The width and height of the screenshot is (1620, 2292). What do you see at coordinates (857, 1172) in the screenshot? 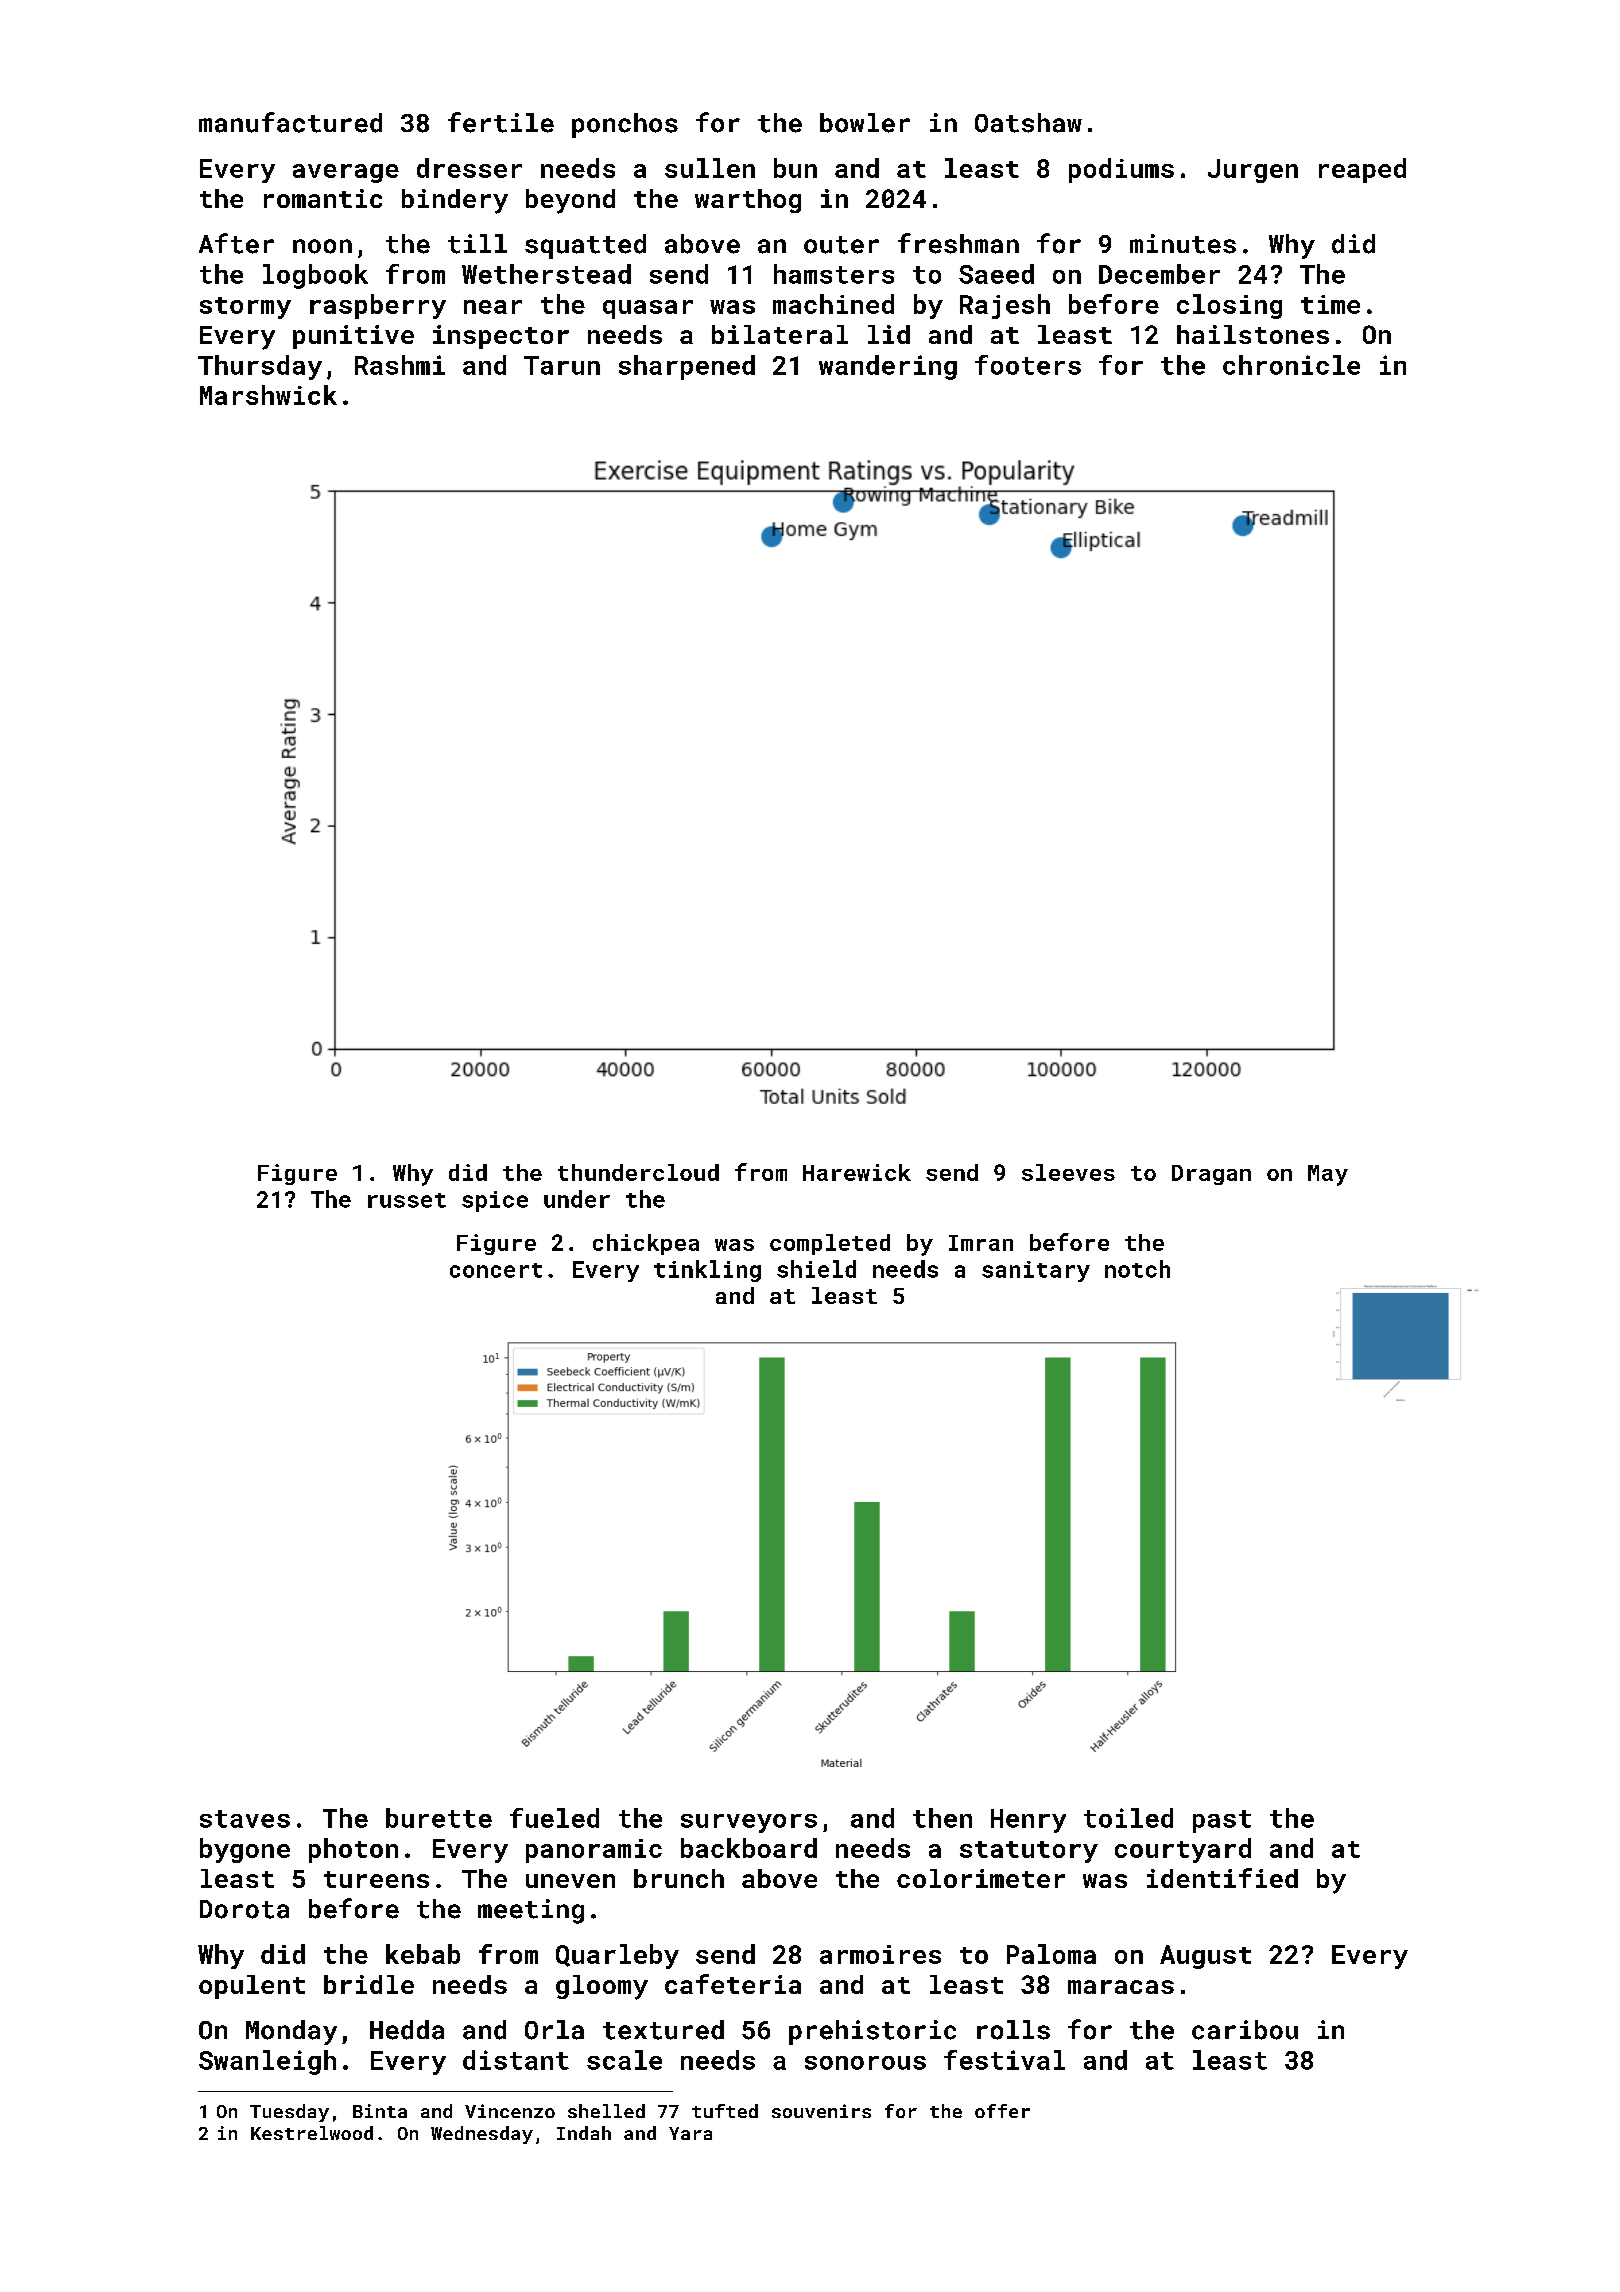
I see `Harewick` at bounding box center [857, 1172].
